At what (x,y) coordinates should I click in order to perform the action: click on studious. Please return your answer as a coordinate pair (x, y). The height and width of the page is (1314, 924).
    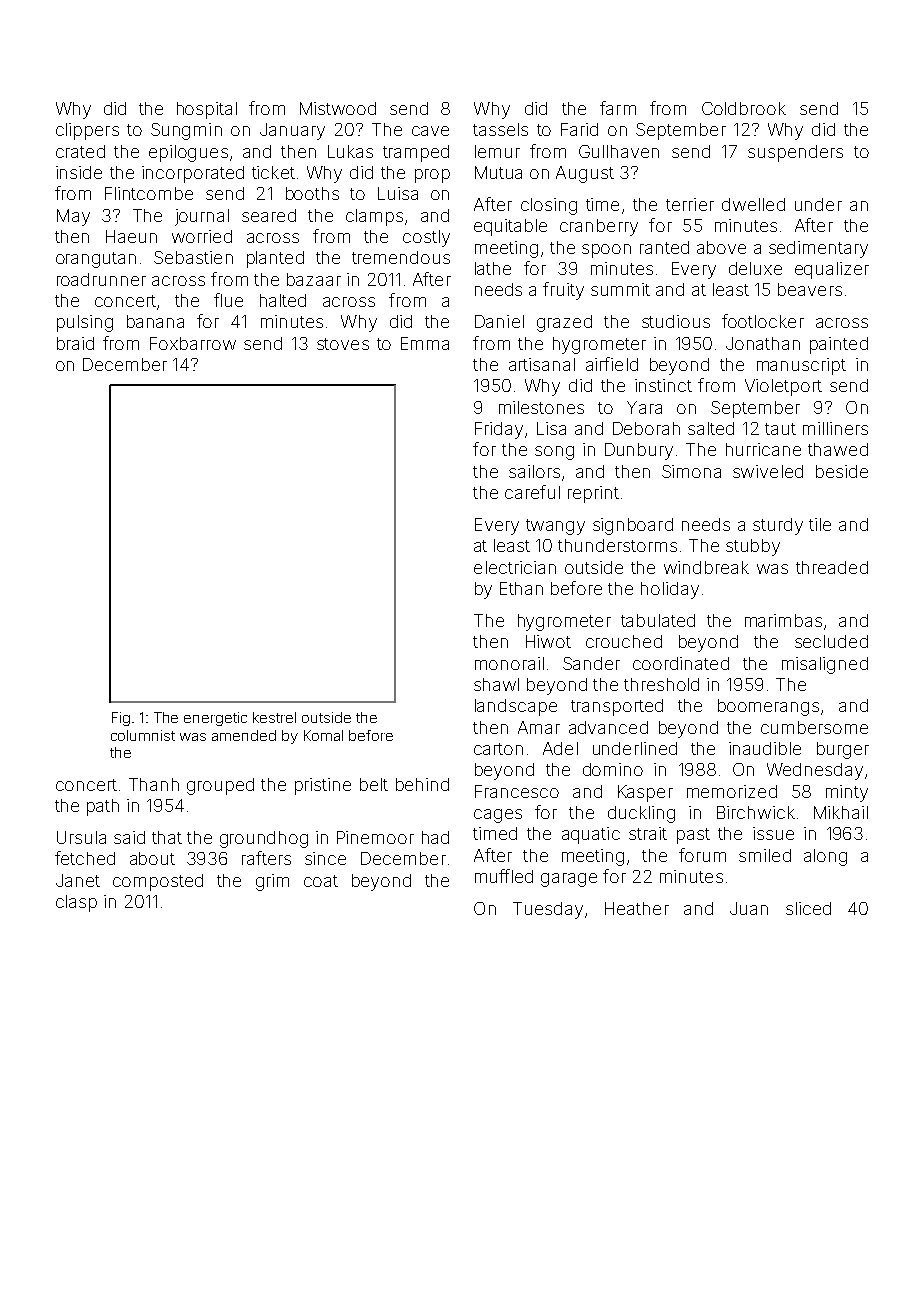
    Looking at the image, I should click on (676, 321).
